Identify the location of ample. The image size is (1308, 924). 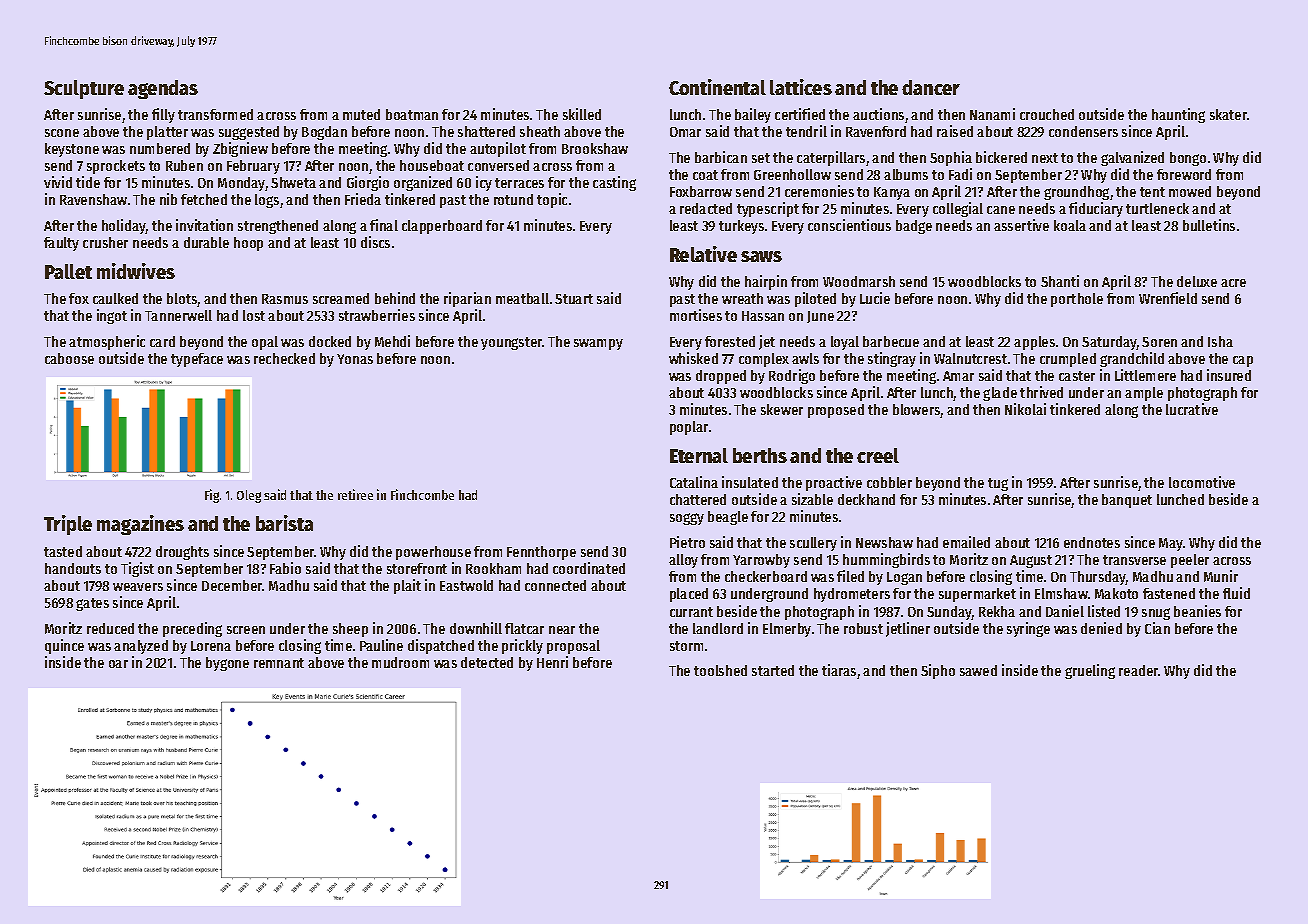
(1144, 394).
